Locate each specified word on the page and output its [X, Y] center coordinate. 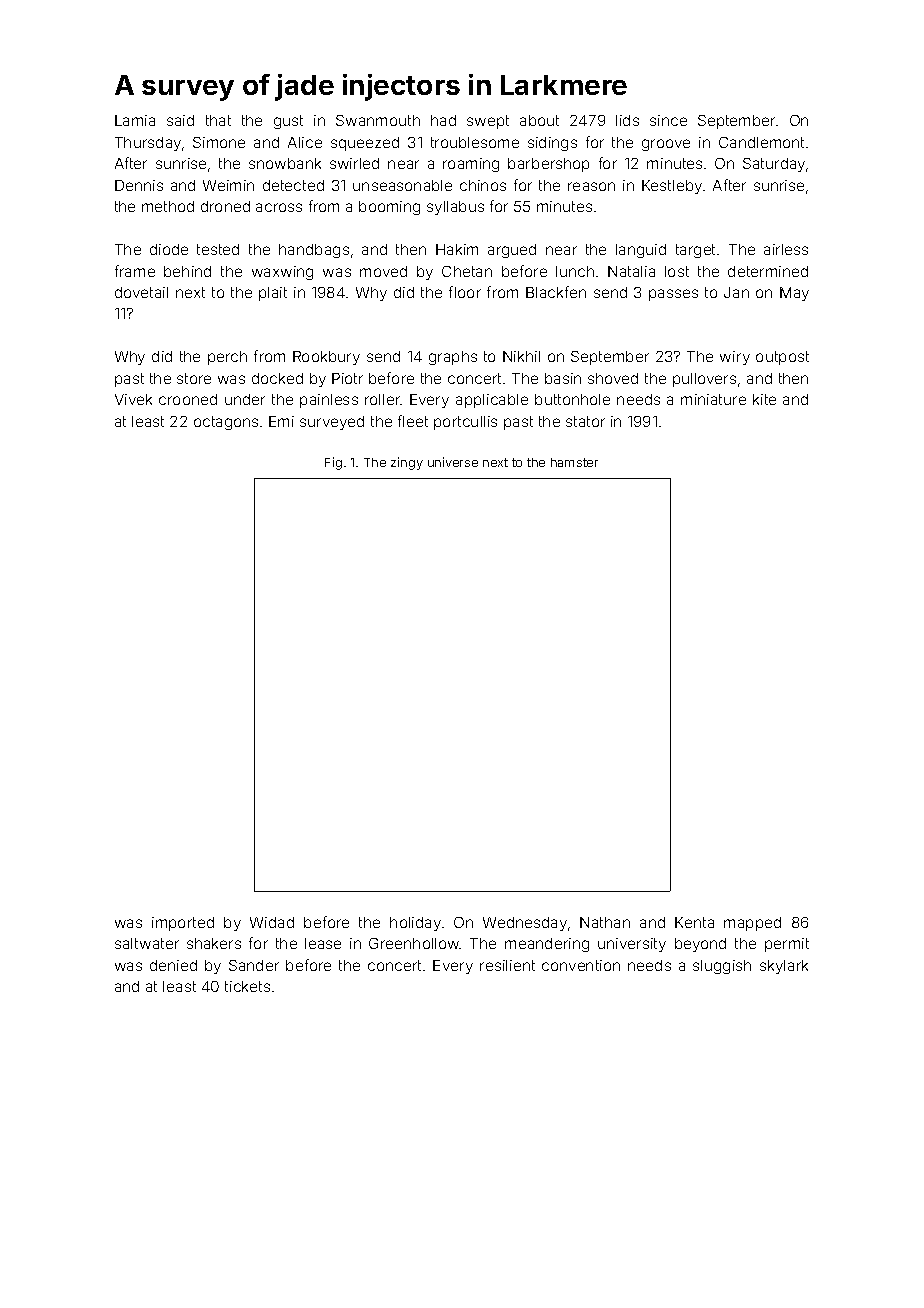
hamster [574, 462]
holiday [415, 924]
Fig [333, 463]
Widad [272, 922]
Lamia [135, 120]
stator [585, 421]
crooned [188, 399]
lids [627, 120]
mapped [752, 924]
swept [488, 122]
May [794, 294]
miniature [713, 399]
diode [169, 249]
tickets [247, 986]
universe [453, 462]
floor [465, 292]
